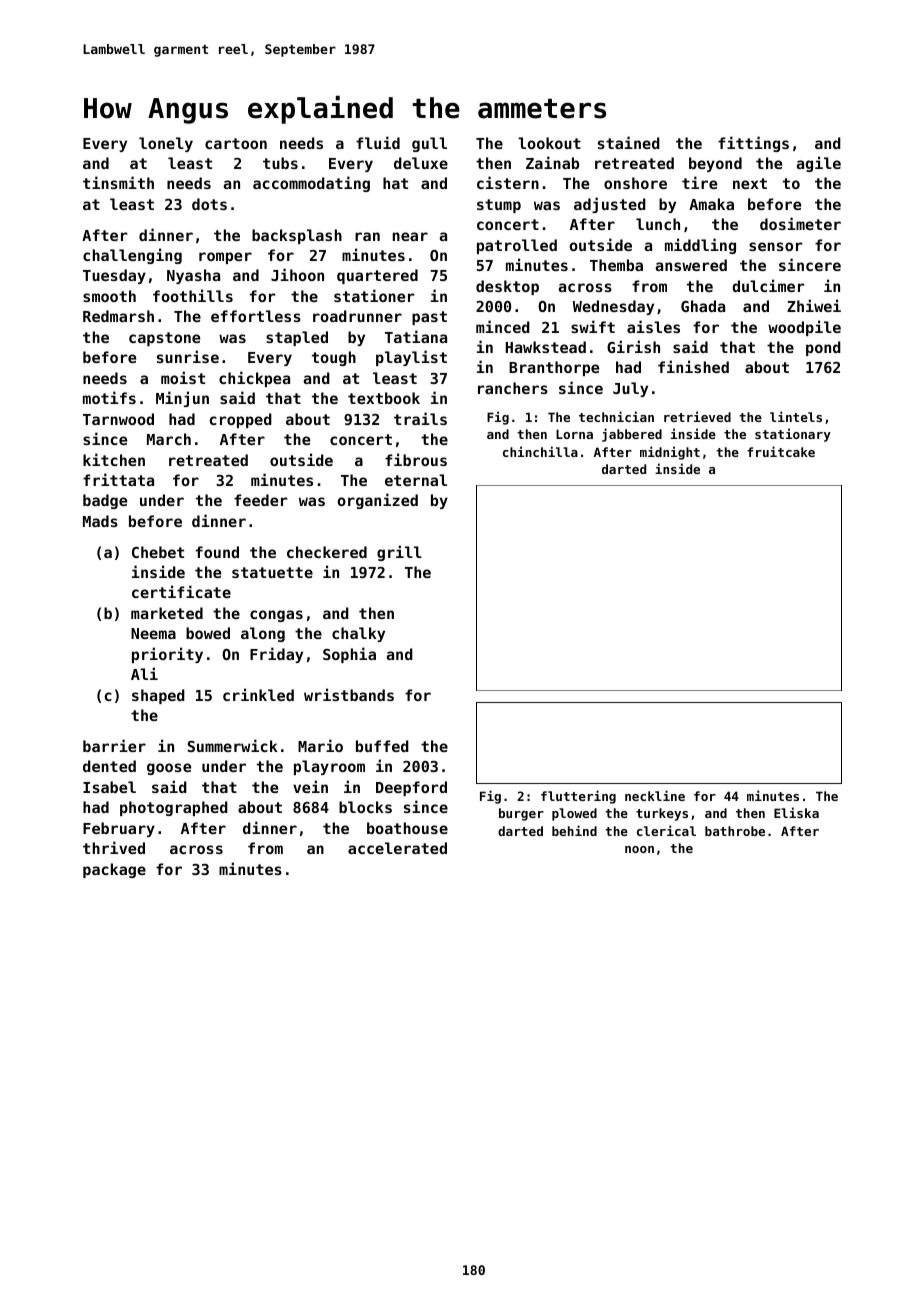 The image size is (924, 1308). Describe the element at coordinates (327, 552) in the screenshot. I see `checkered` at that location.
